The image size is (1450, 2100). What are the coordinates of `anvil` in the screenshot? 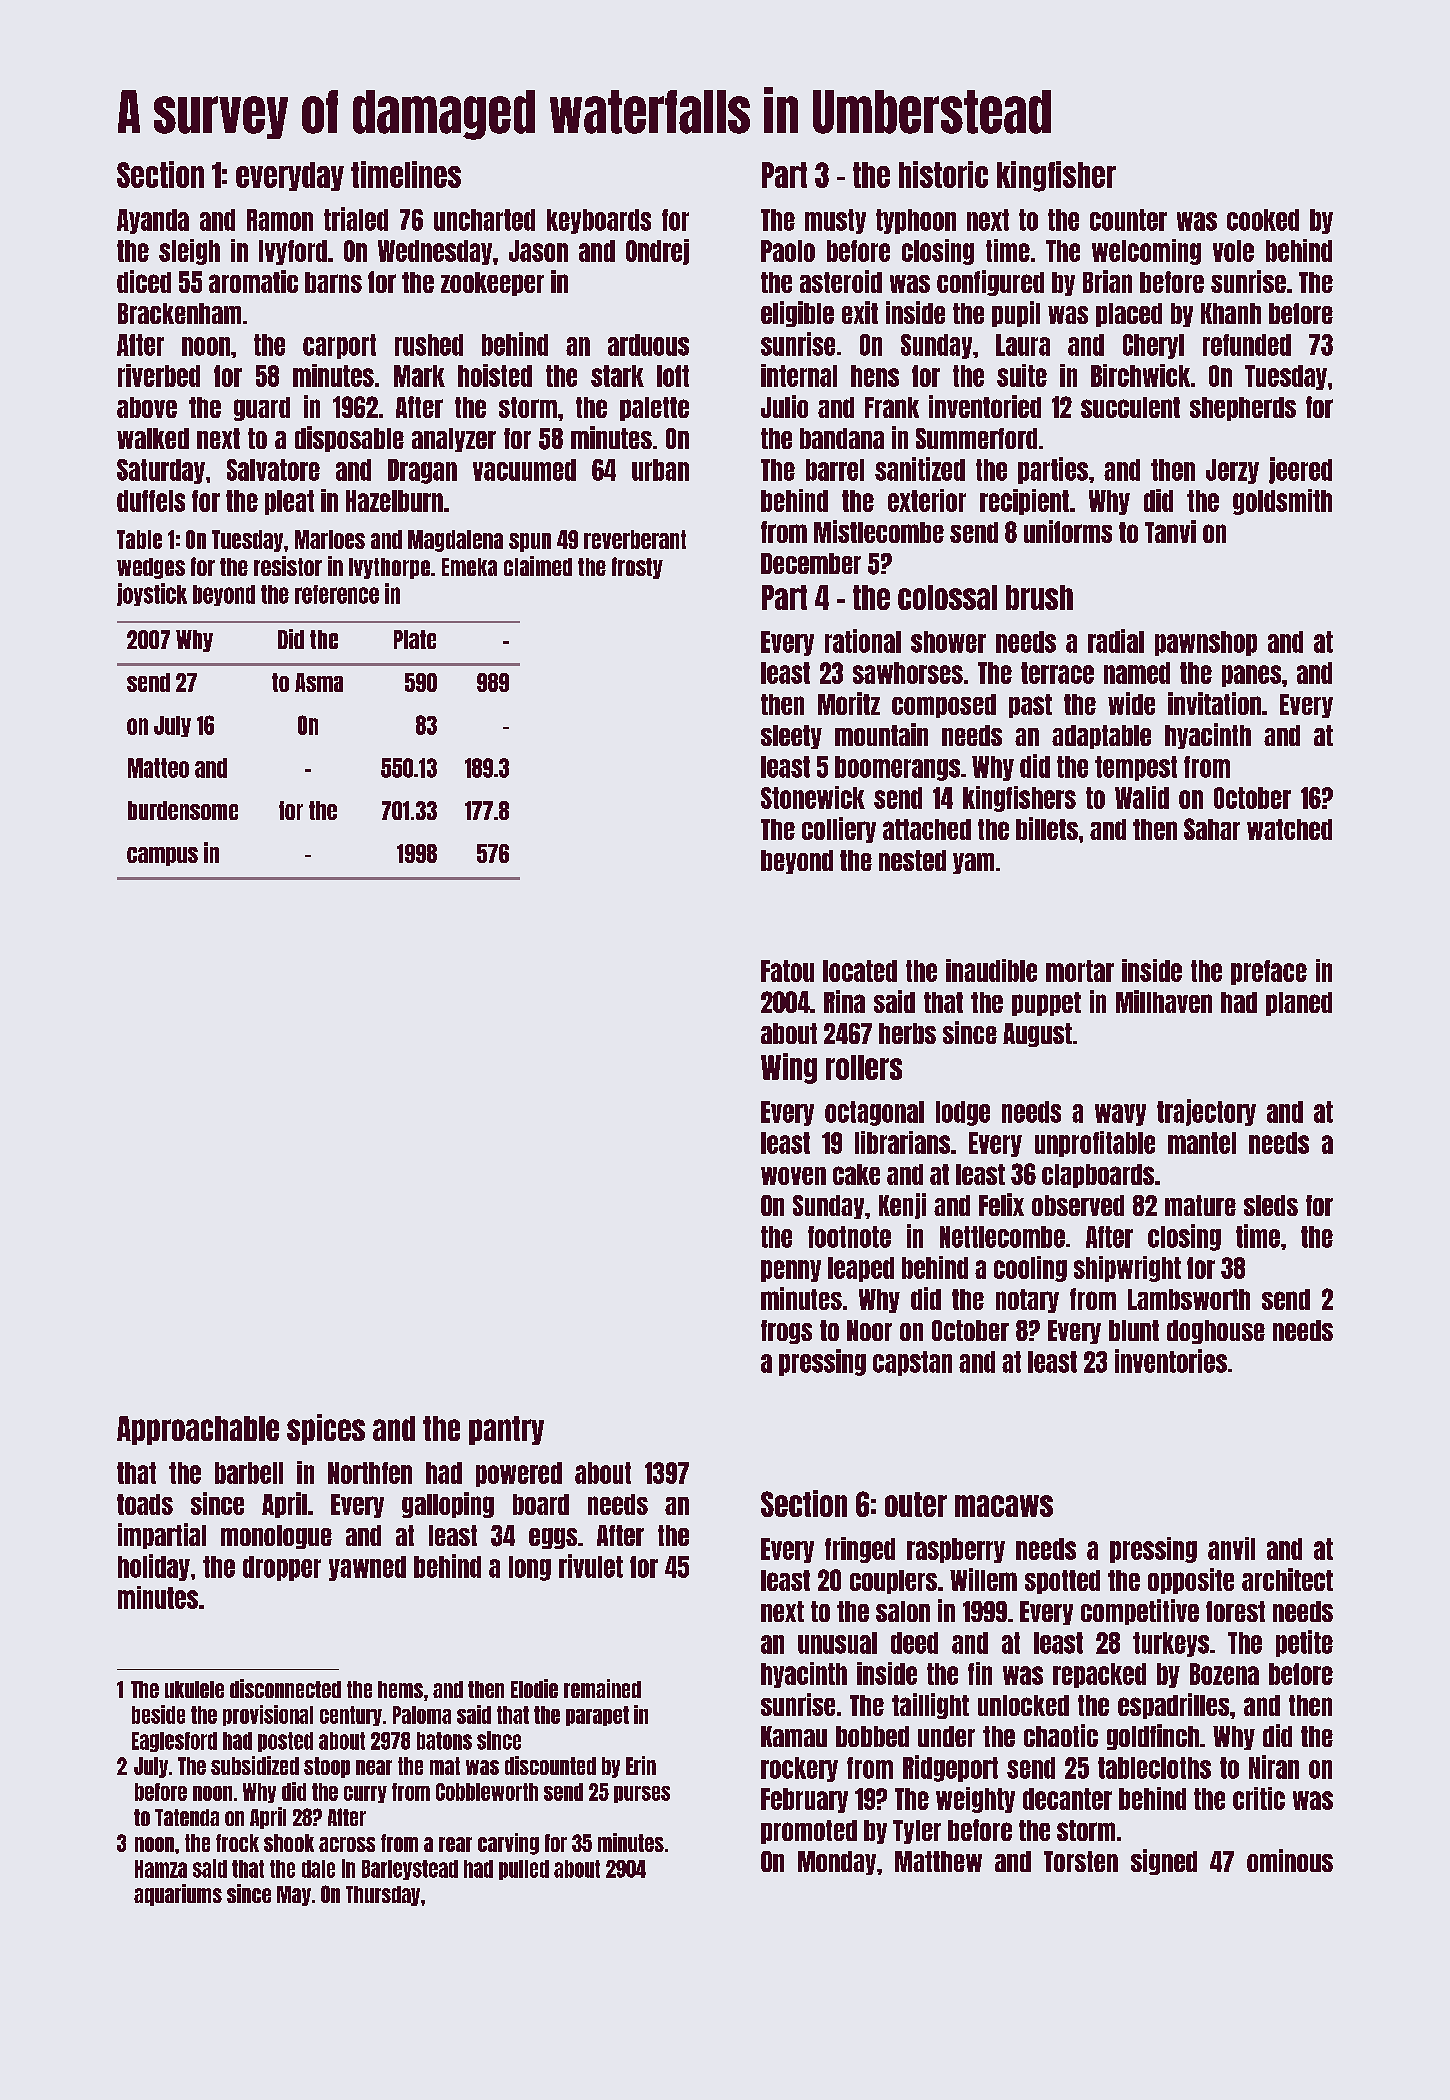 It's located at (1231, 1548).
